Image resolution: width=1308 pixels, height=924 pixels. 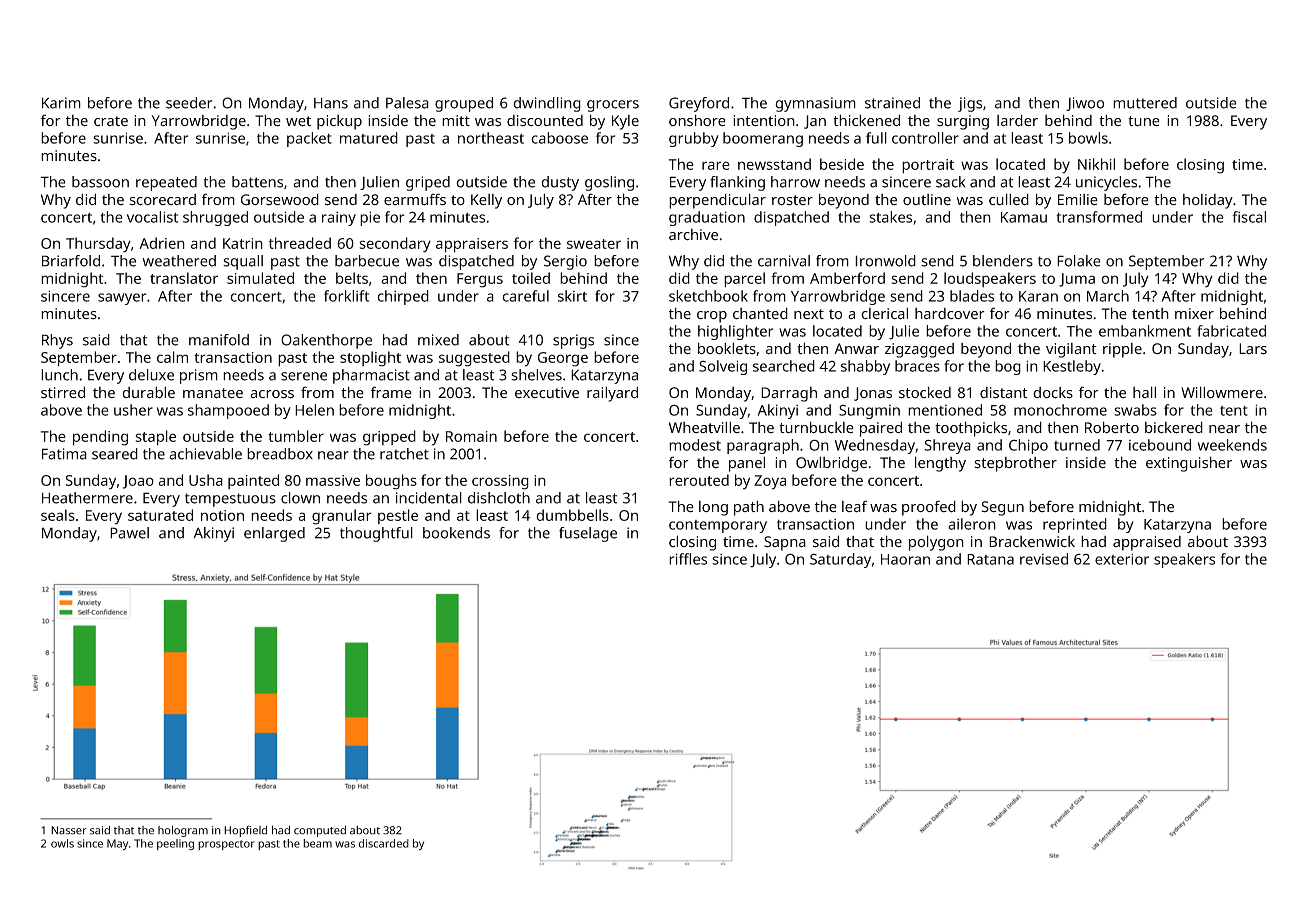 I want to click on riffles, so click(x=688, y=559).
